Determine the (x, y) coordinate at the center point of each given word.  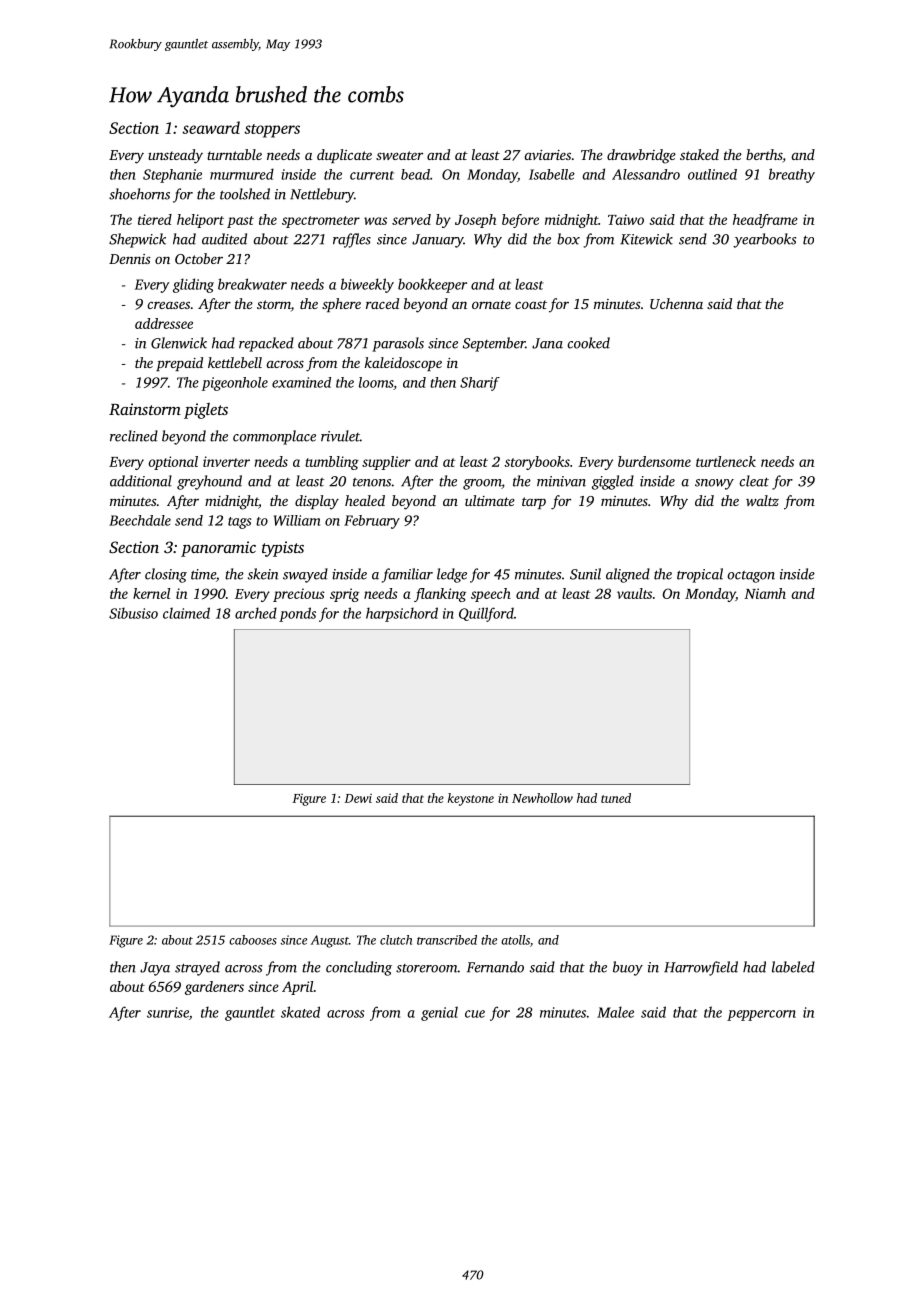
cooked (588, 343)
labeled (793, 967)
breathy (792, 175)
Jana (547, 343)
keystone (471, 799)
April (298, 988)
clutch (396, 940)
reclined (134, 436)
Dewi (358, 798)
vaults (634, 593)
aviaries (547, 155)
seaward (211, 127)
